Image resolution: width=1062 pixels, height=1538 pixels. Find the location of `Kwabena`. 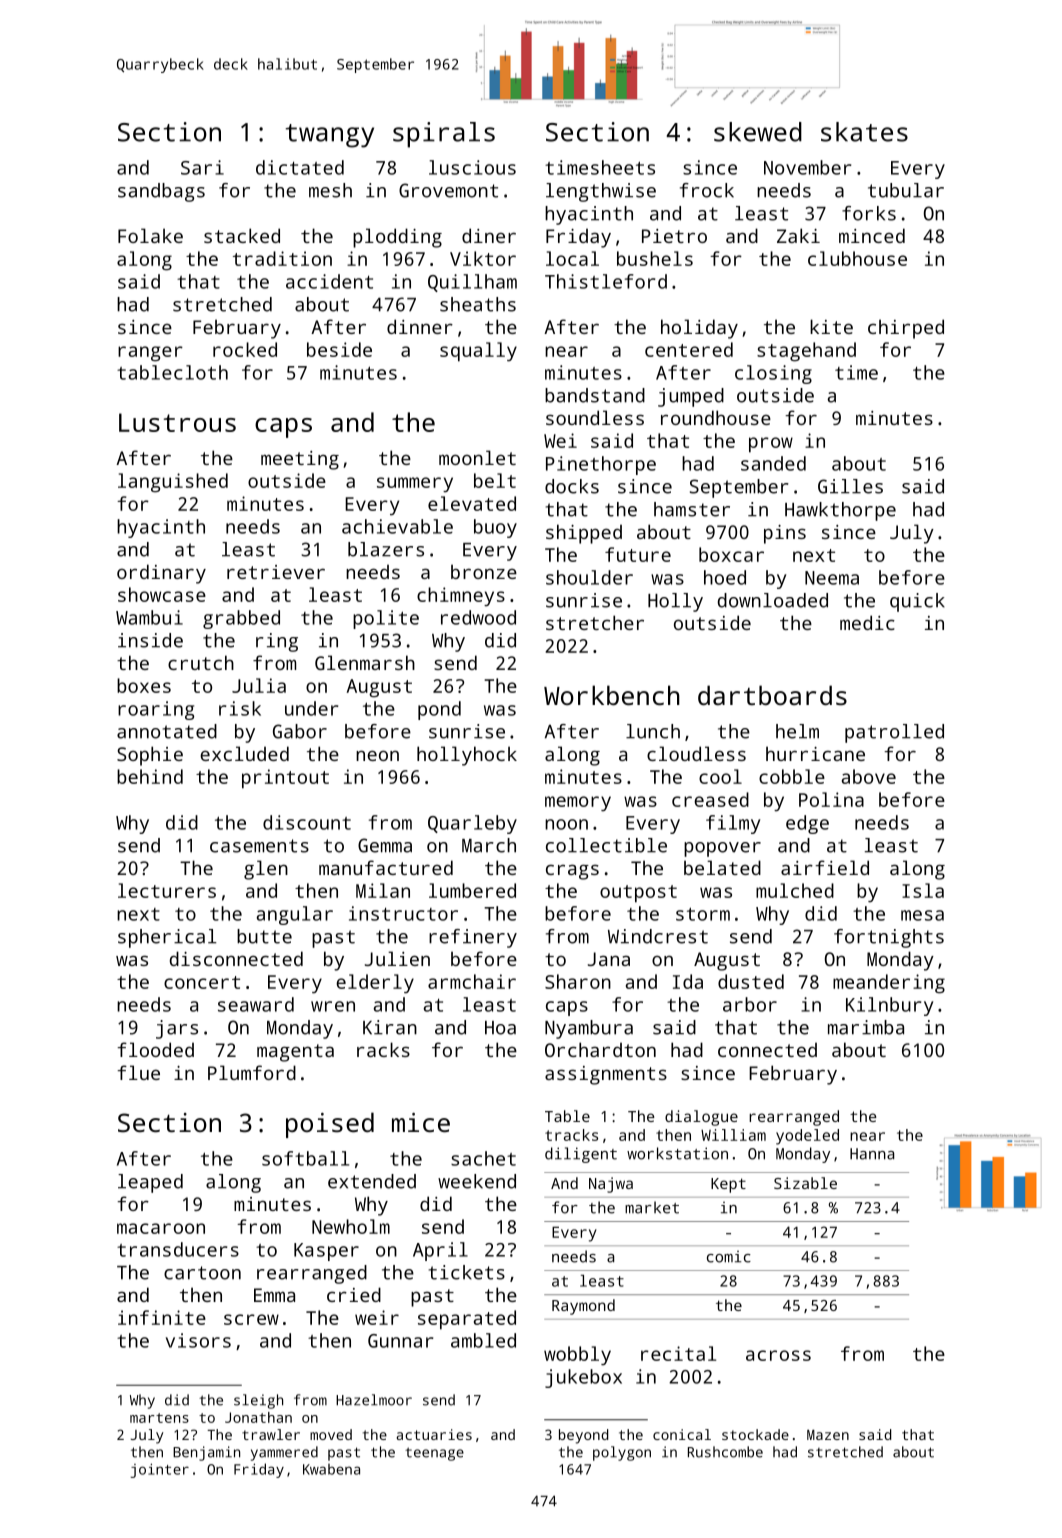

Kwabena is located at coordinates (331, 1469).
